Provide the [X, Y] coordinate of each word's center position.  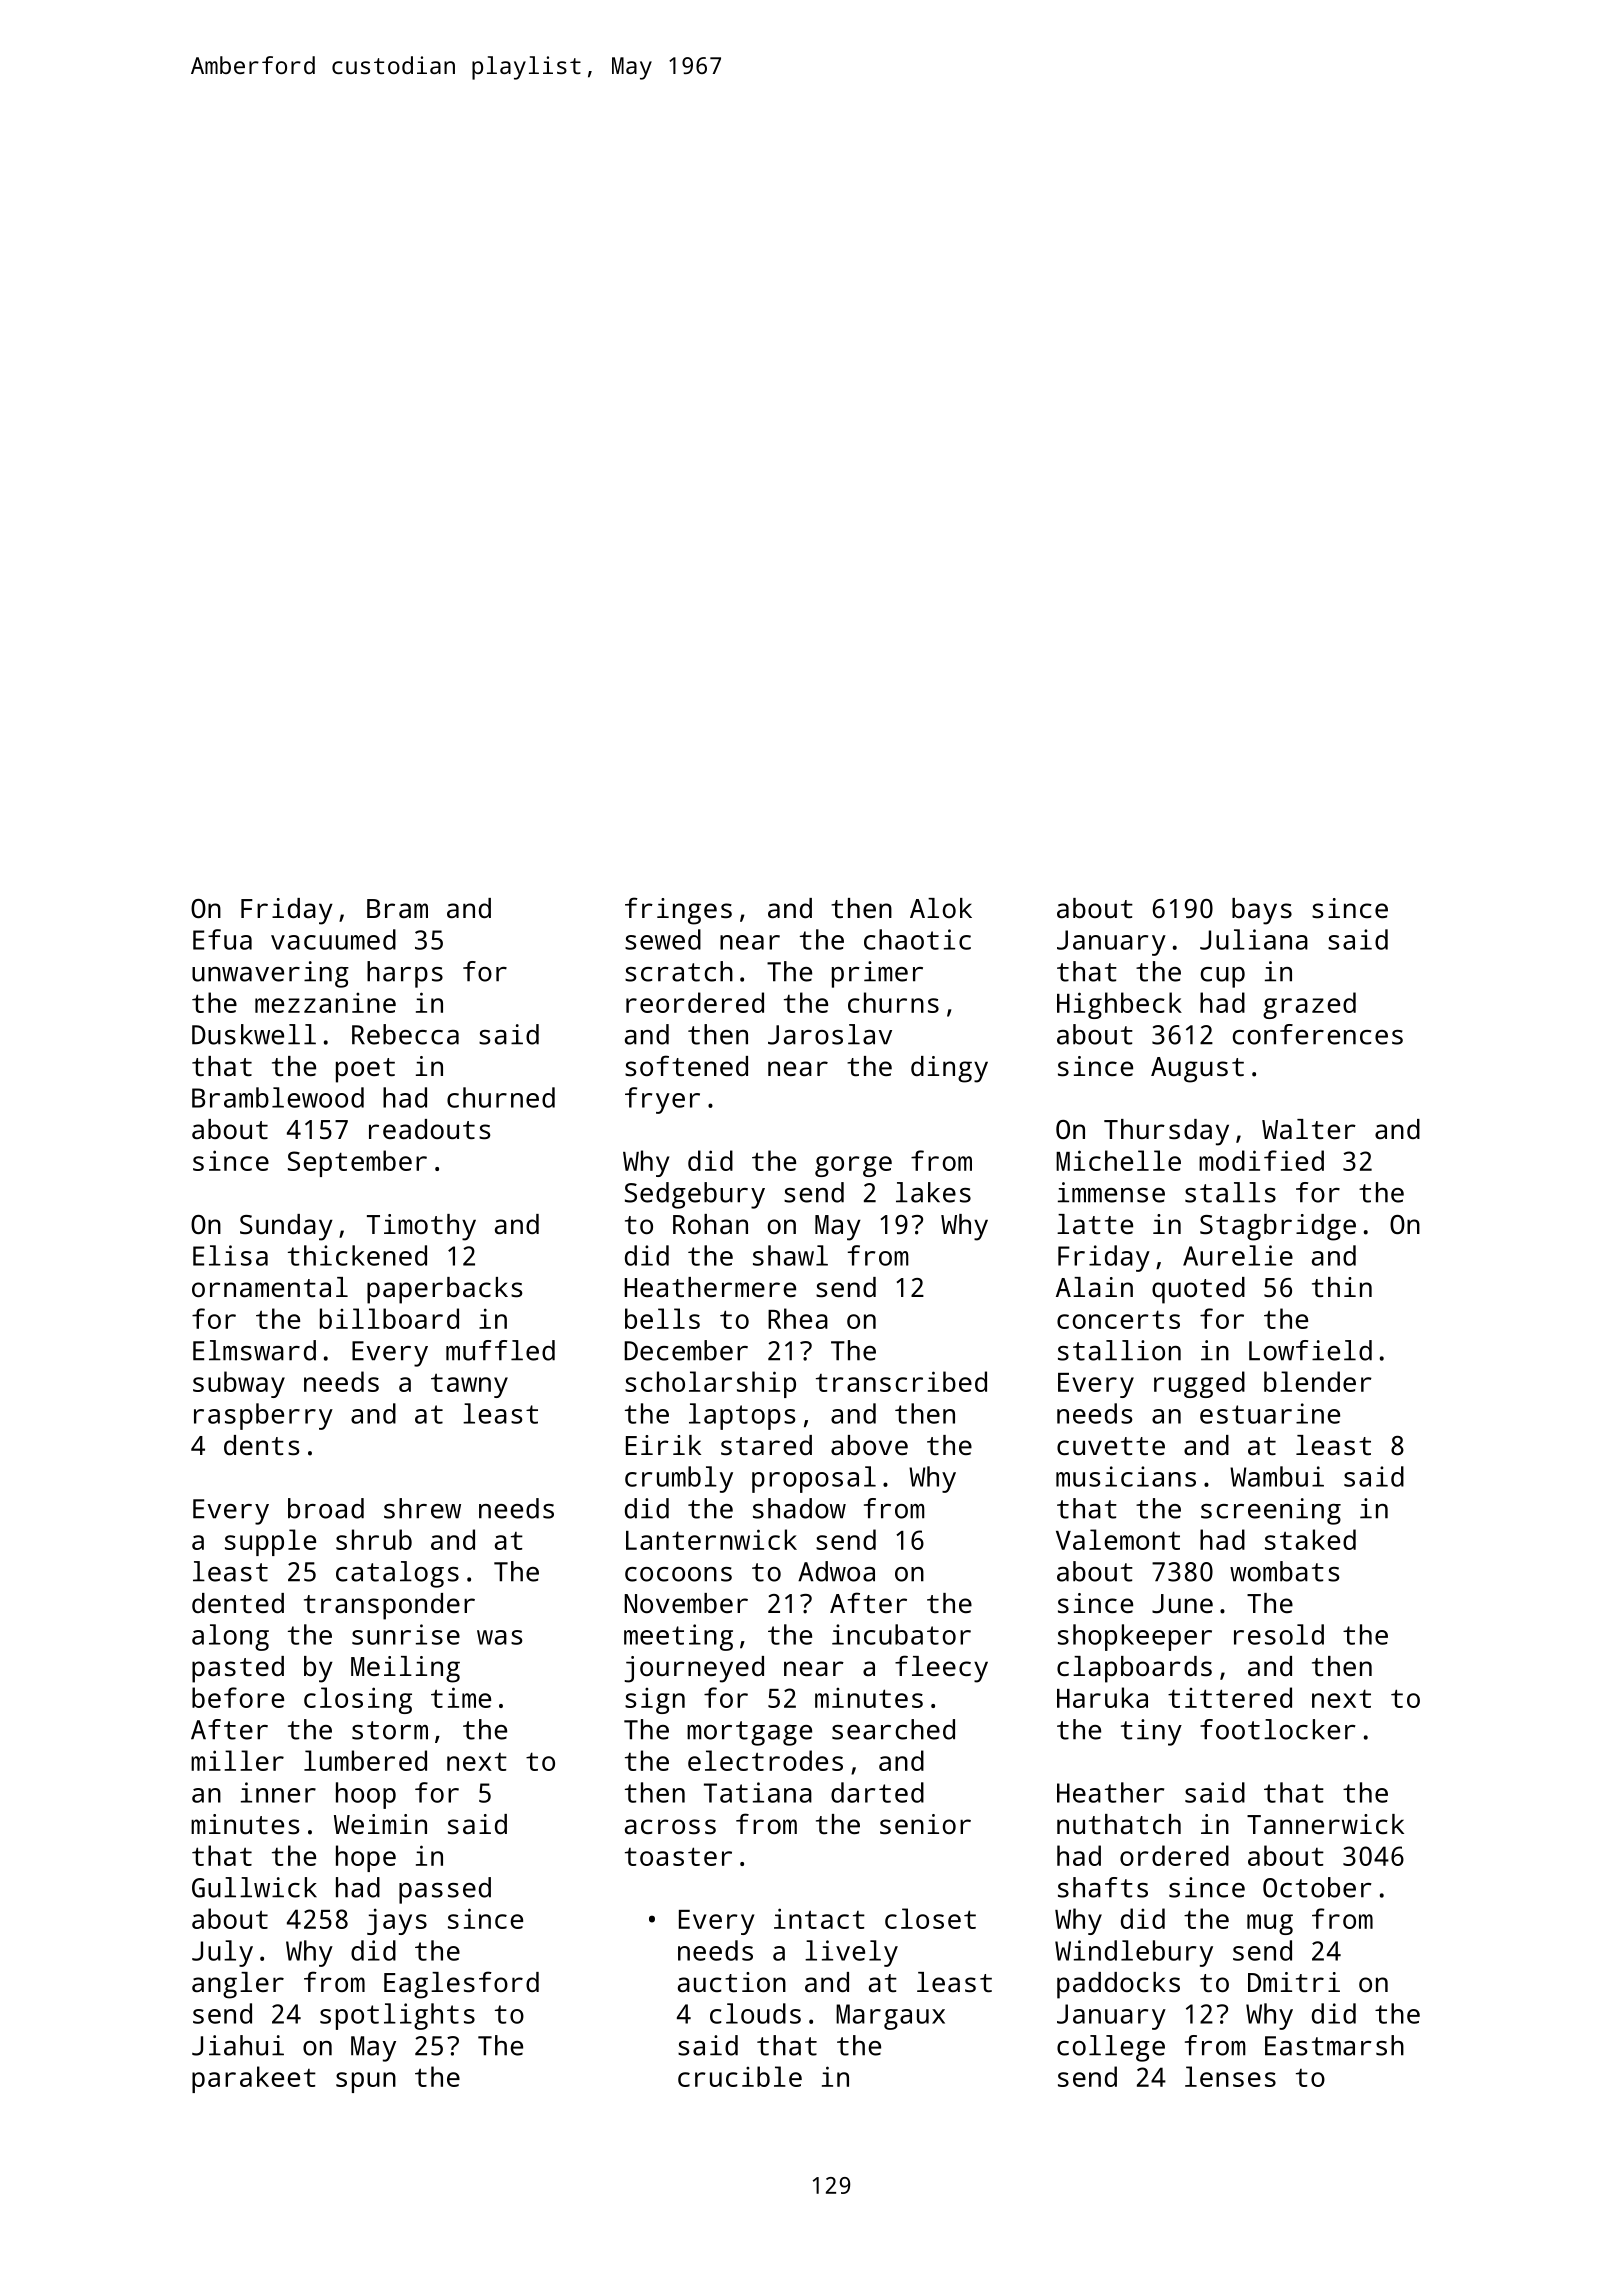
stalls [1230, 1192]
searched [893, 1729]
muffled [500, 1350]
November [686, 1603]
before [238, 1697]
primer [877, 974]
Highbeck [1119, 1005]
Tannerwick [1325, 1824]
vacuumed [333, 939]
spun [366, 2082]
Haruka [1102, 1697]
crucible [740, 2076]
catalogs [397, 1574]
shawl [790, 1255]
